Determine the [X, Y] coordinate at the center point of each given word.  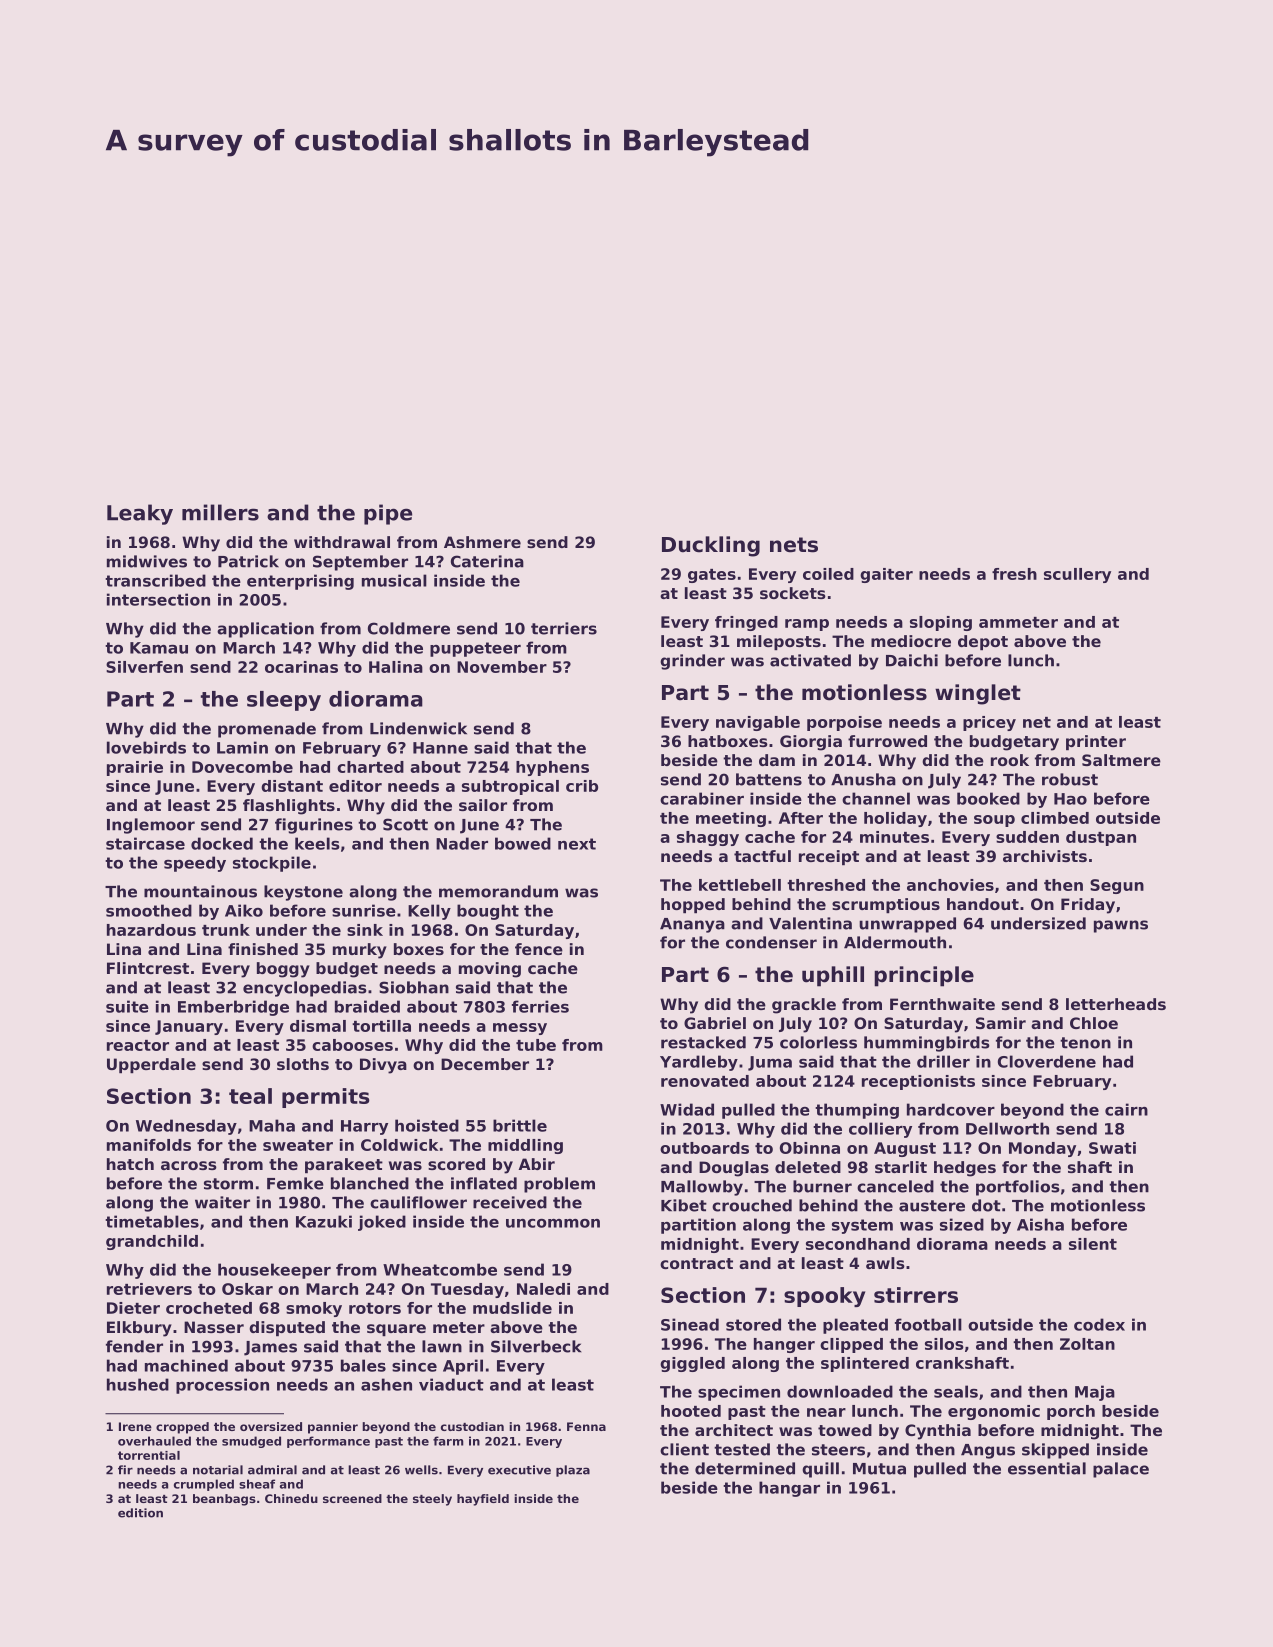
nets [794, 545]
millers [220, 512]
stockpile [272, 864]
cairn [1126, 1109]
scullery [1077, 575]
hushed [138, 1384]
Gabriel [715, 1023]
